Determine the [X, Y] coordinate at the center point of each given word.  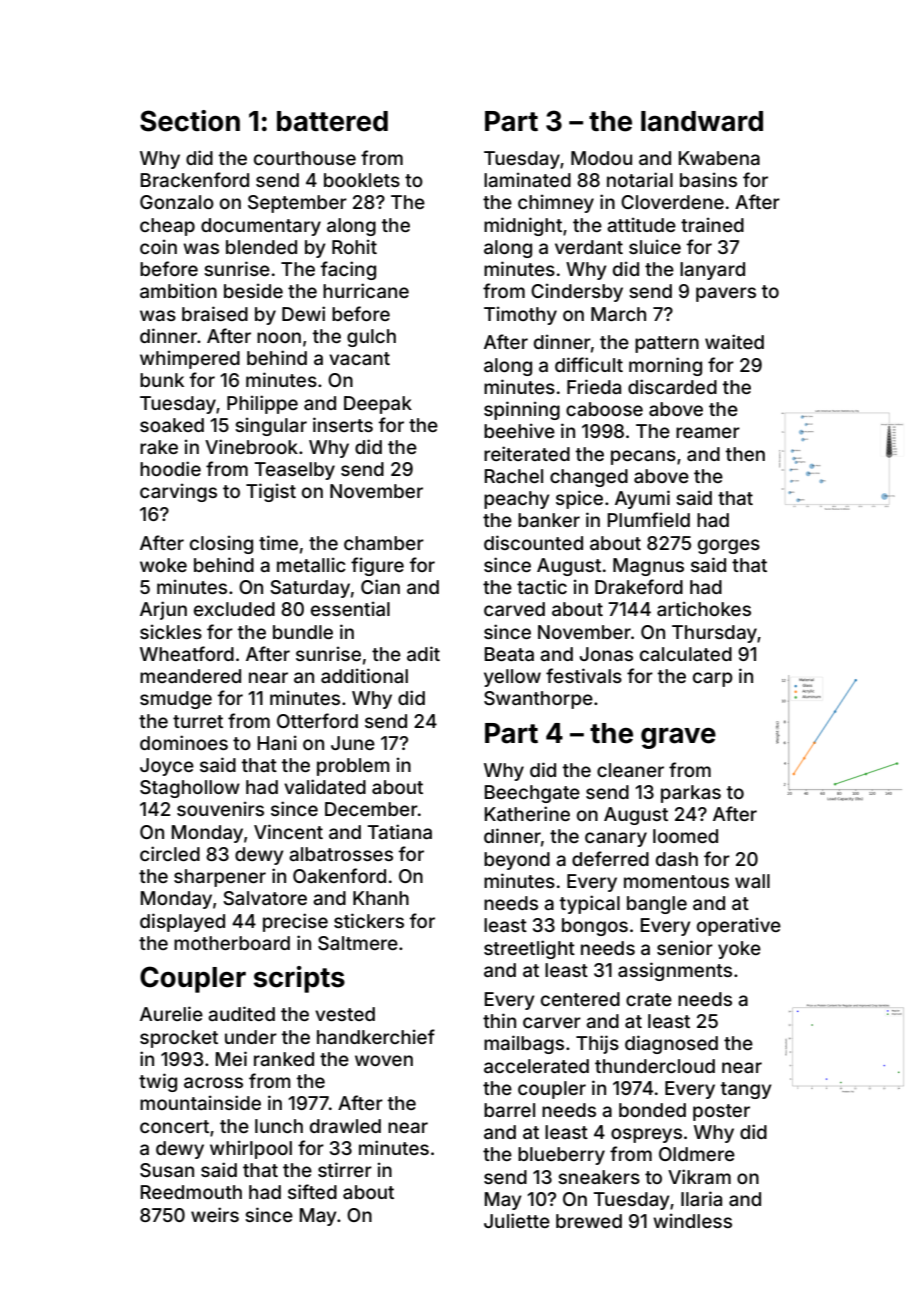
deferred [610, 858]
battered [332, 121]
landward [702, 121]
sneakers [599, 1177]
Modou [601, 158]
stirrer [345, 1169]
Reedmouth [191, 1192]
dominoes [184, 742]
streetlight [529, 949]
